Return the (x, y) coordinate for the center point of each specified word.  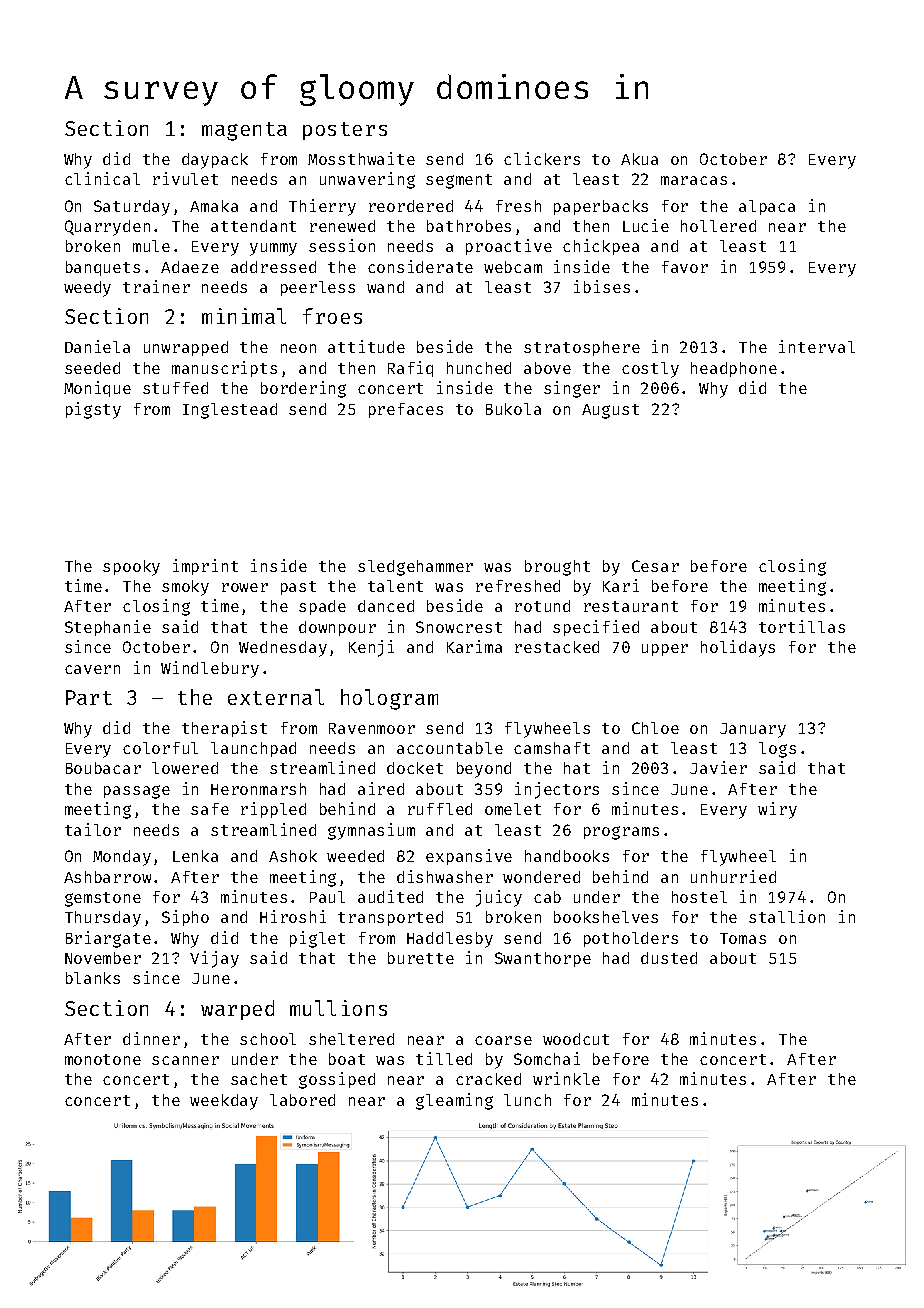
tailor (93, 829)
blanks (93, 978)
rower (245, 587)
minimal (244, 316)
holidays (738, 648)
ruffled (440, 809)
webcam (513, 267)
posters (345, 131)
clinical (102, 178)
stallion (787, 916)
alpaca (767, 207)
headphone (734, 369)
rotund (542, 606)
